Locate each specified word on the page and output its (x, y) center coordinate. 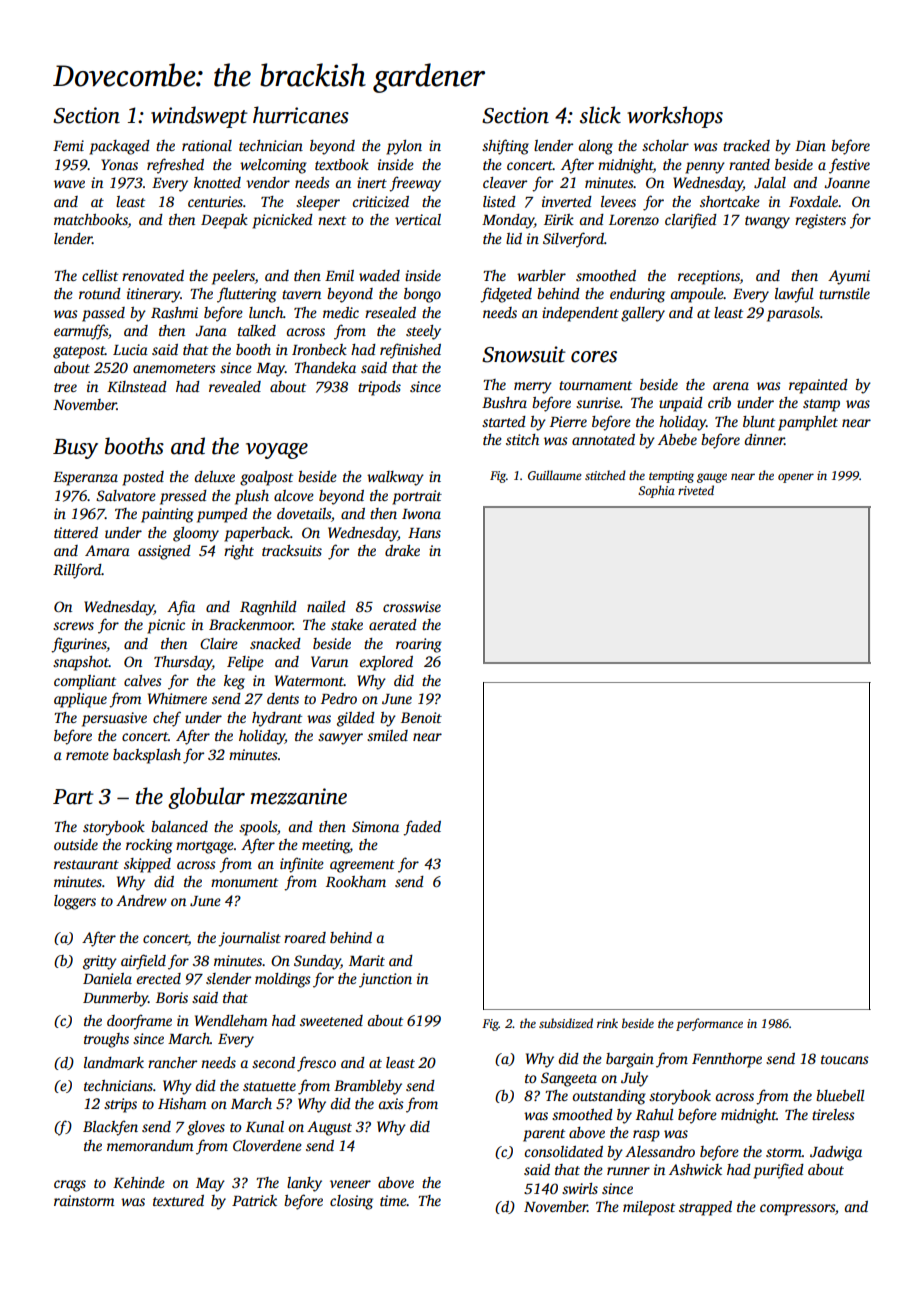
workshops (675, 117)
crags (70, 1186)
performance (709, 1024)
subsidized (566, 1023)
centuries (215, 201)
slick (600, 115)
